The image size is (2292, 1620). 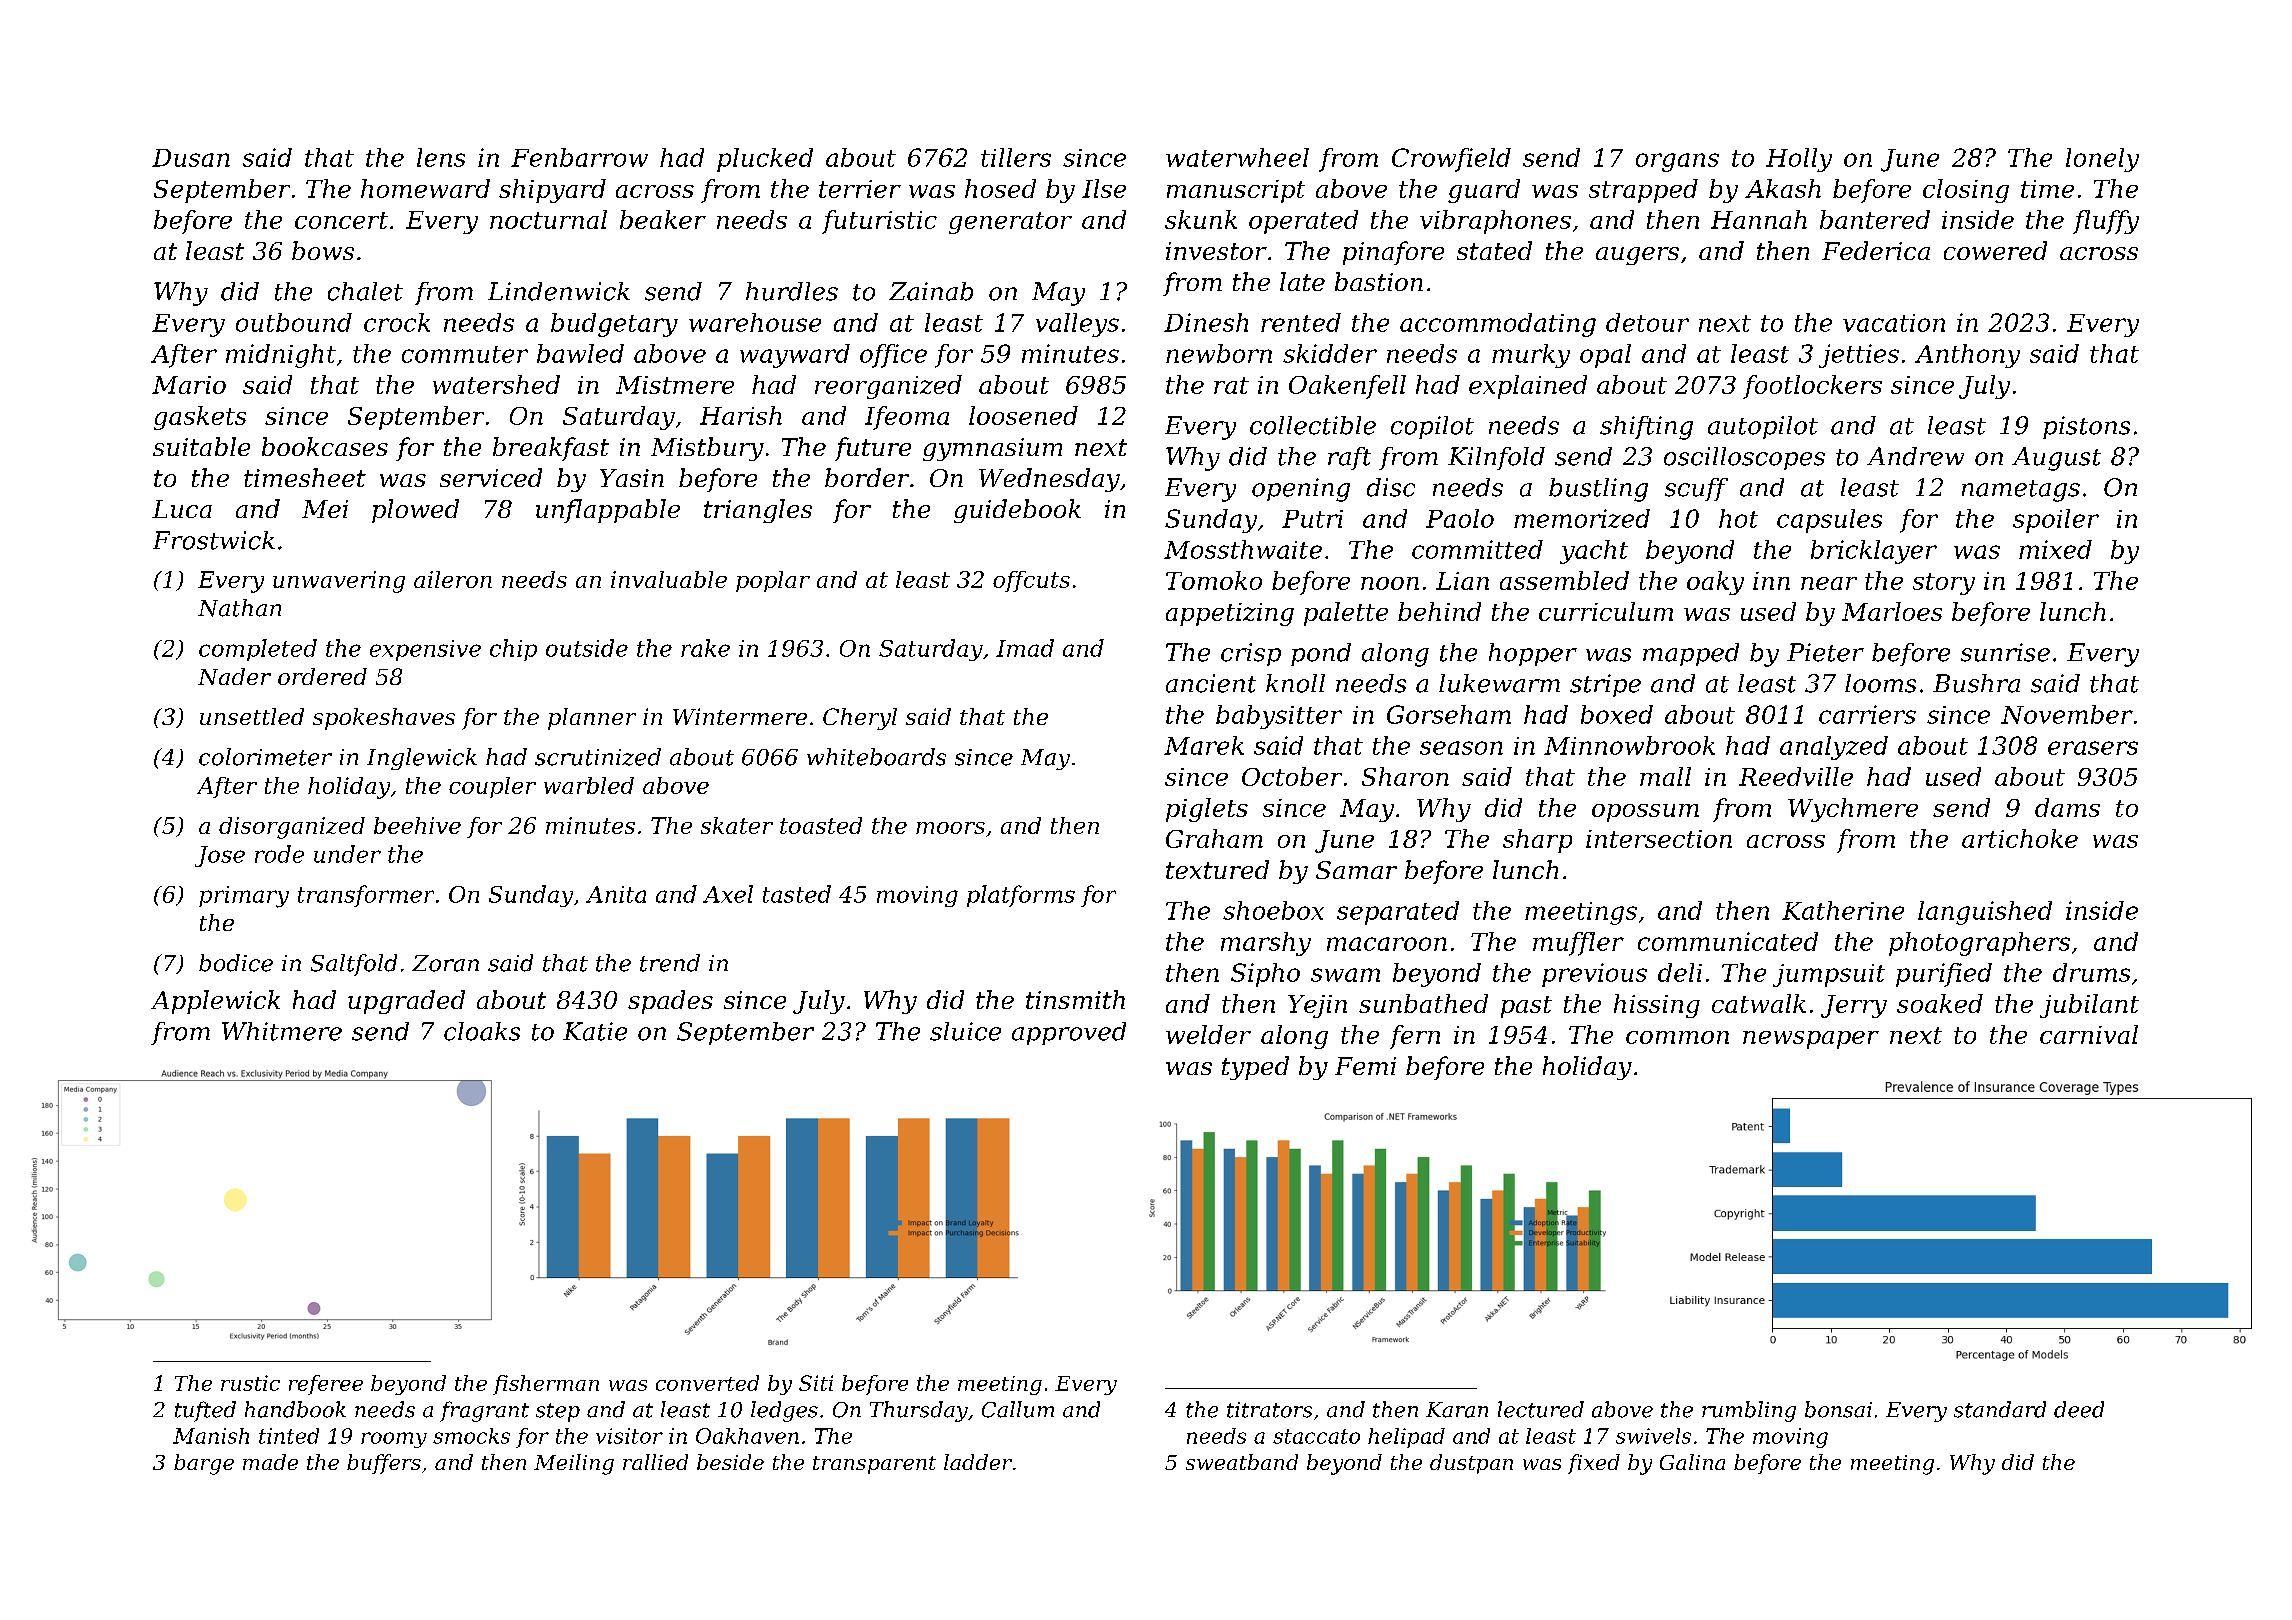 I want to click on swivels, so click(x=1653, y=1436).
